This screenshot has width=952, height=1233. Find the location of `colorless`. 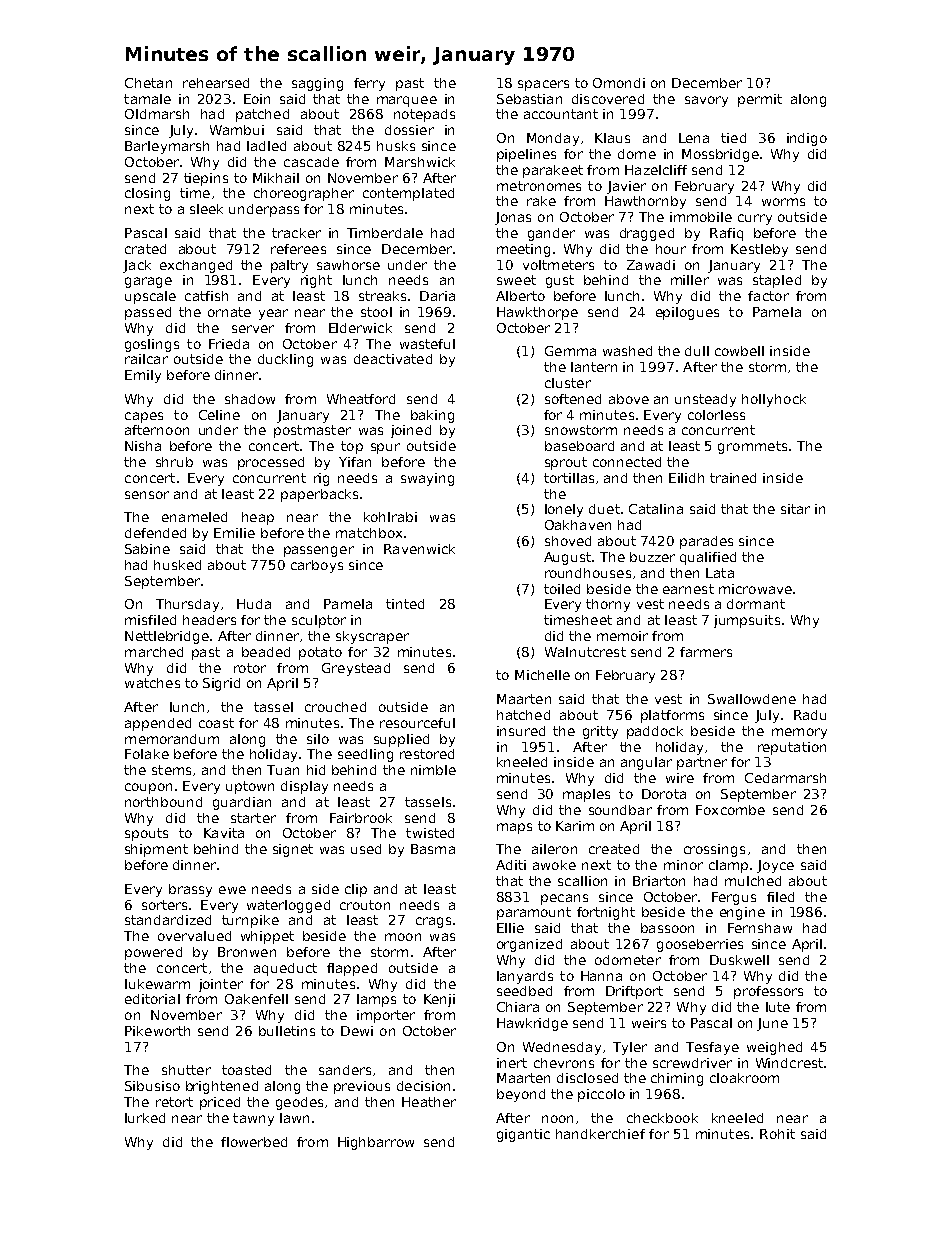

colorless is located at coordinates (716, 415).
